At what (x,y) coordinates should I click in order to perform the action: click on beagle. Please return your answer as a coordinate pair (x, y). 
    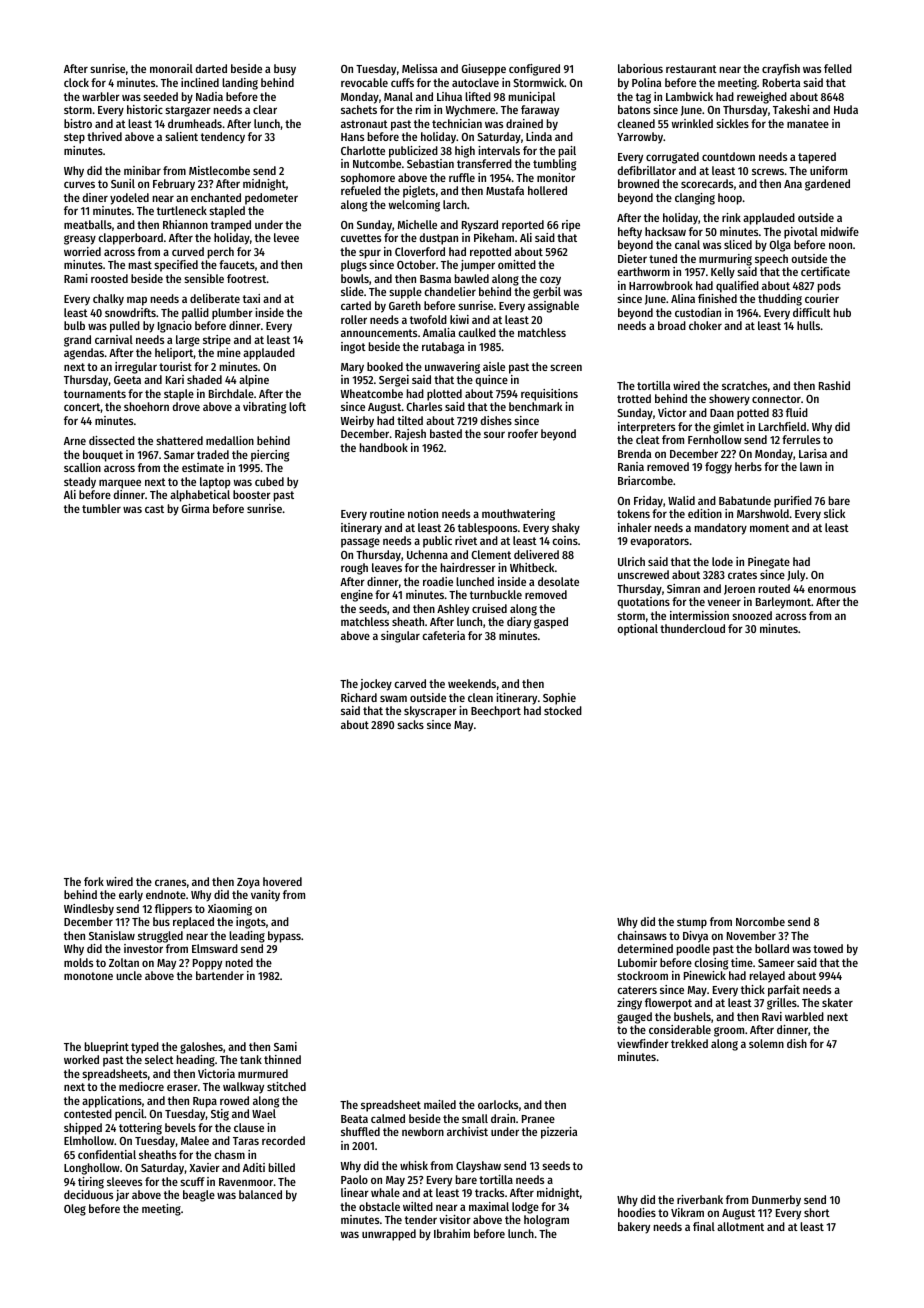
    Looking at the image, I should click on (199, 1196).
